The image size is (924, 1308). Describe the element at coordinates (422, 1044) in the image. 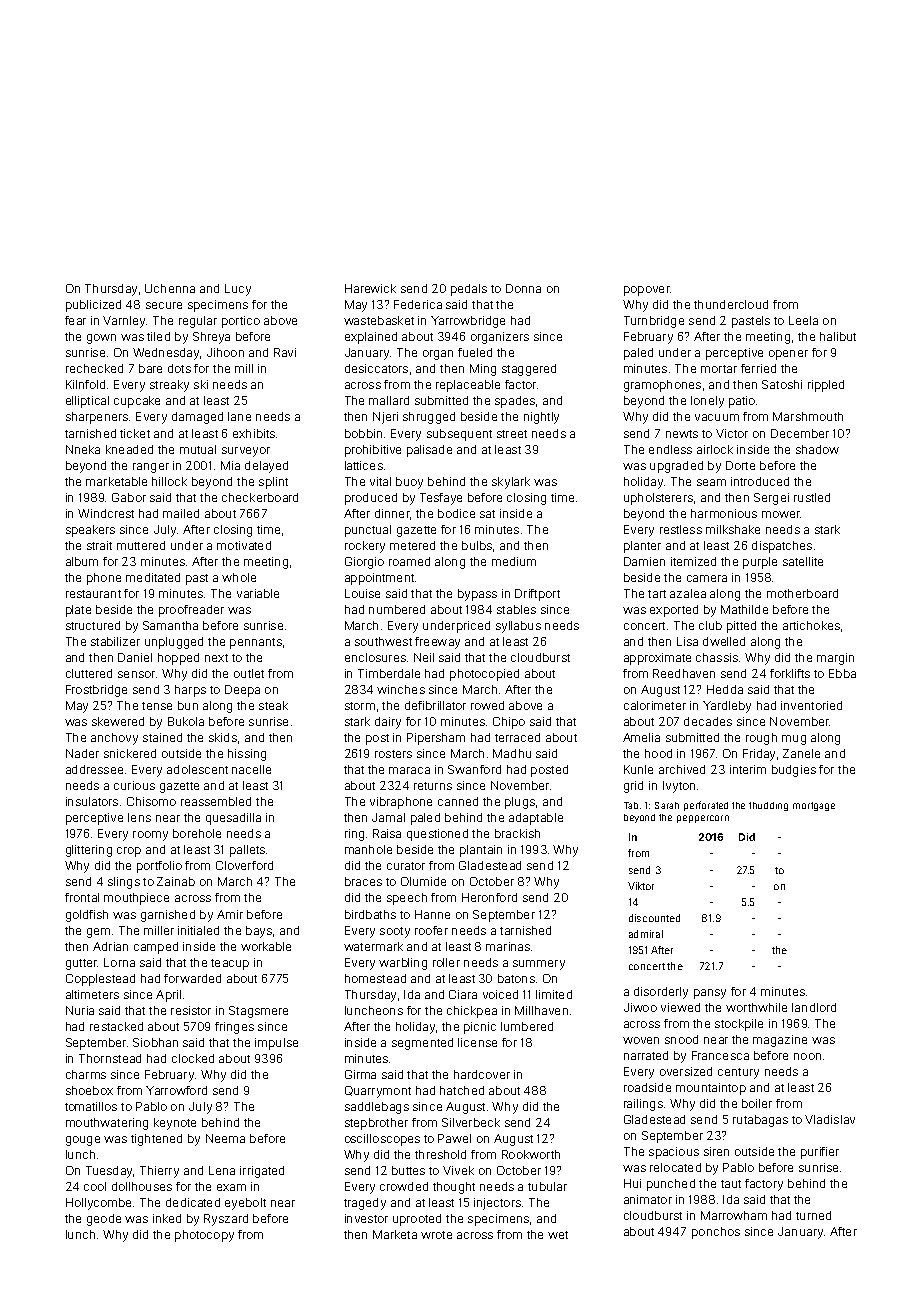

I see `segmented` at that location.
